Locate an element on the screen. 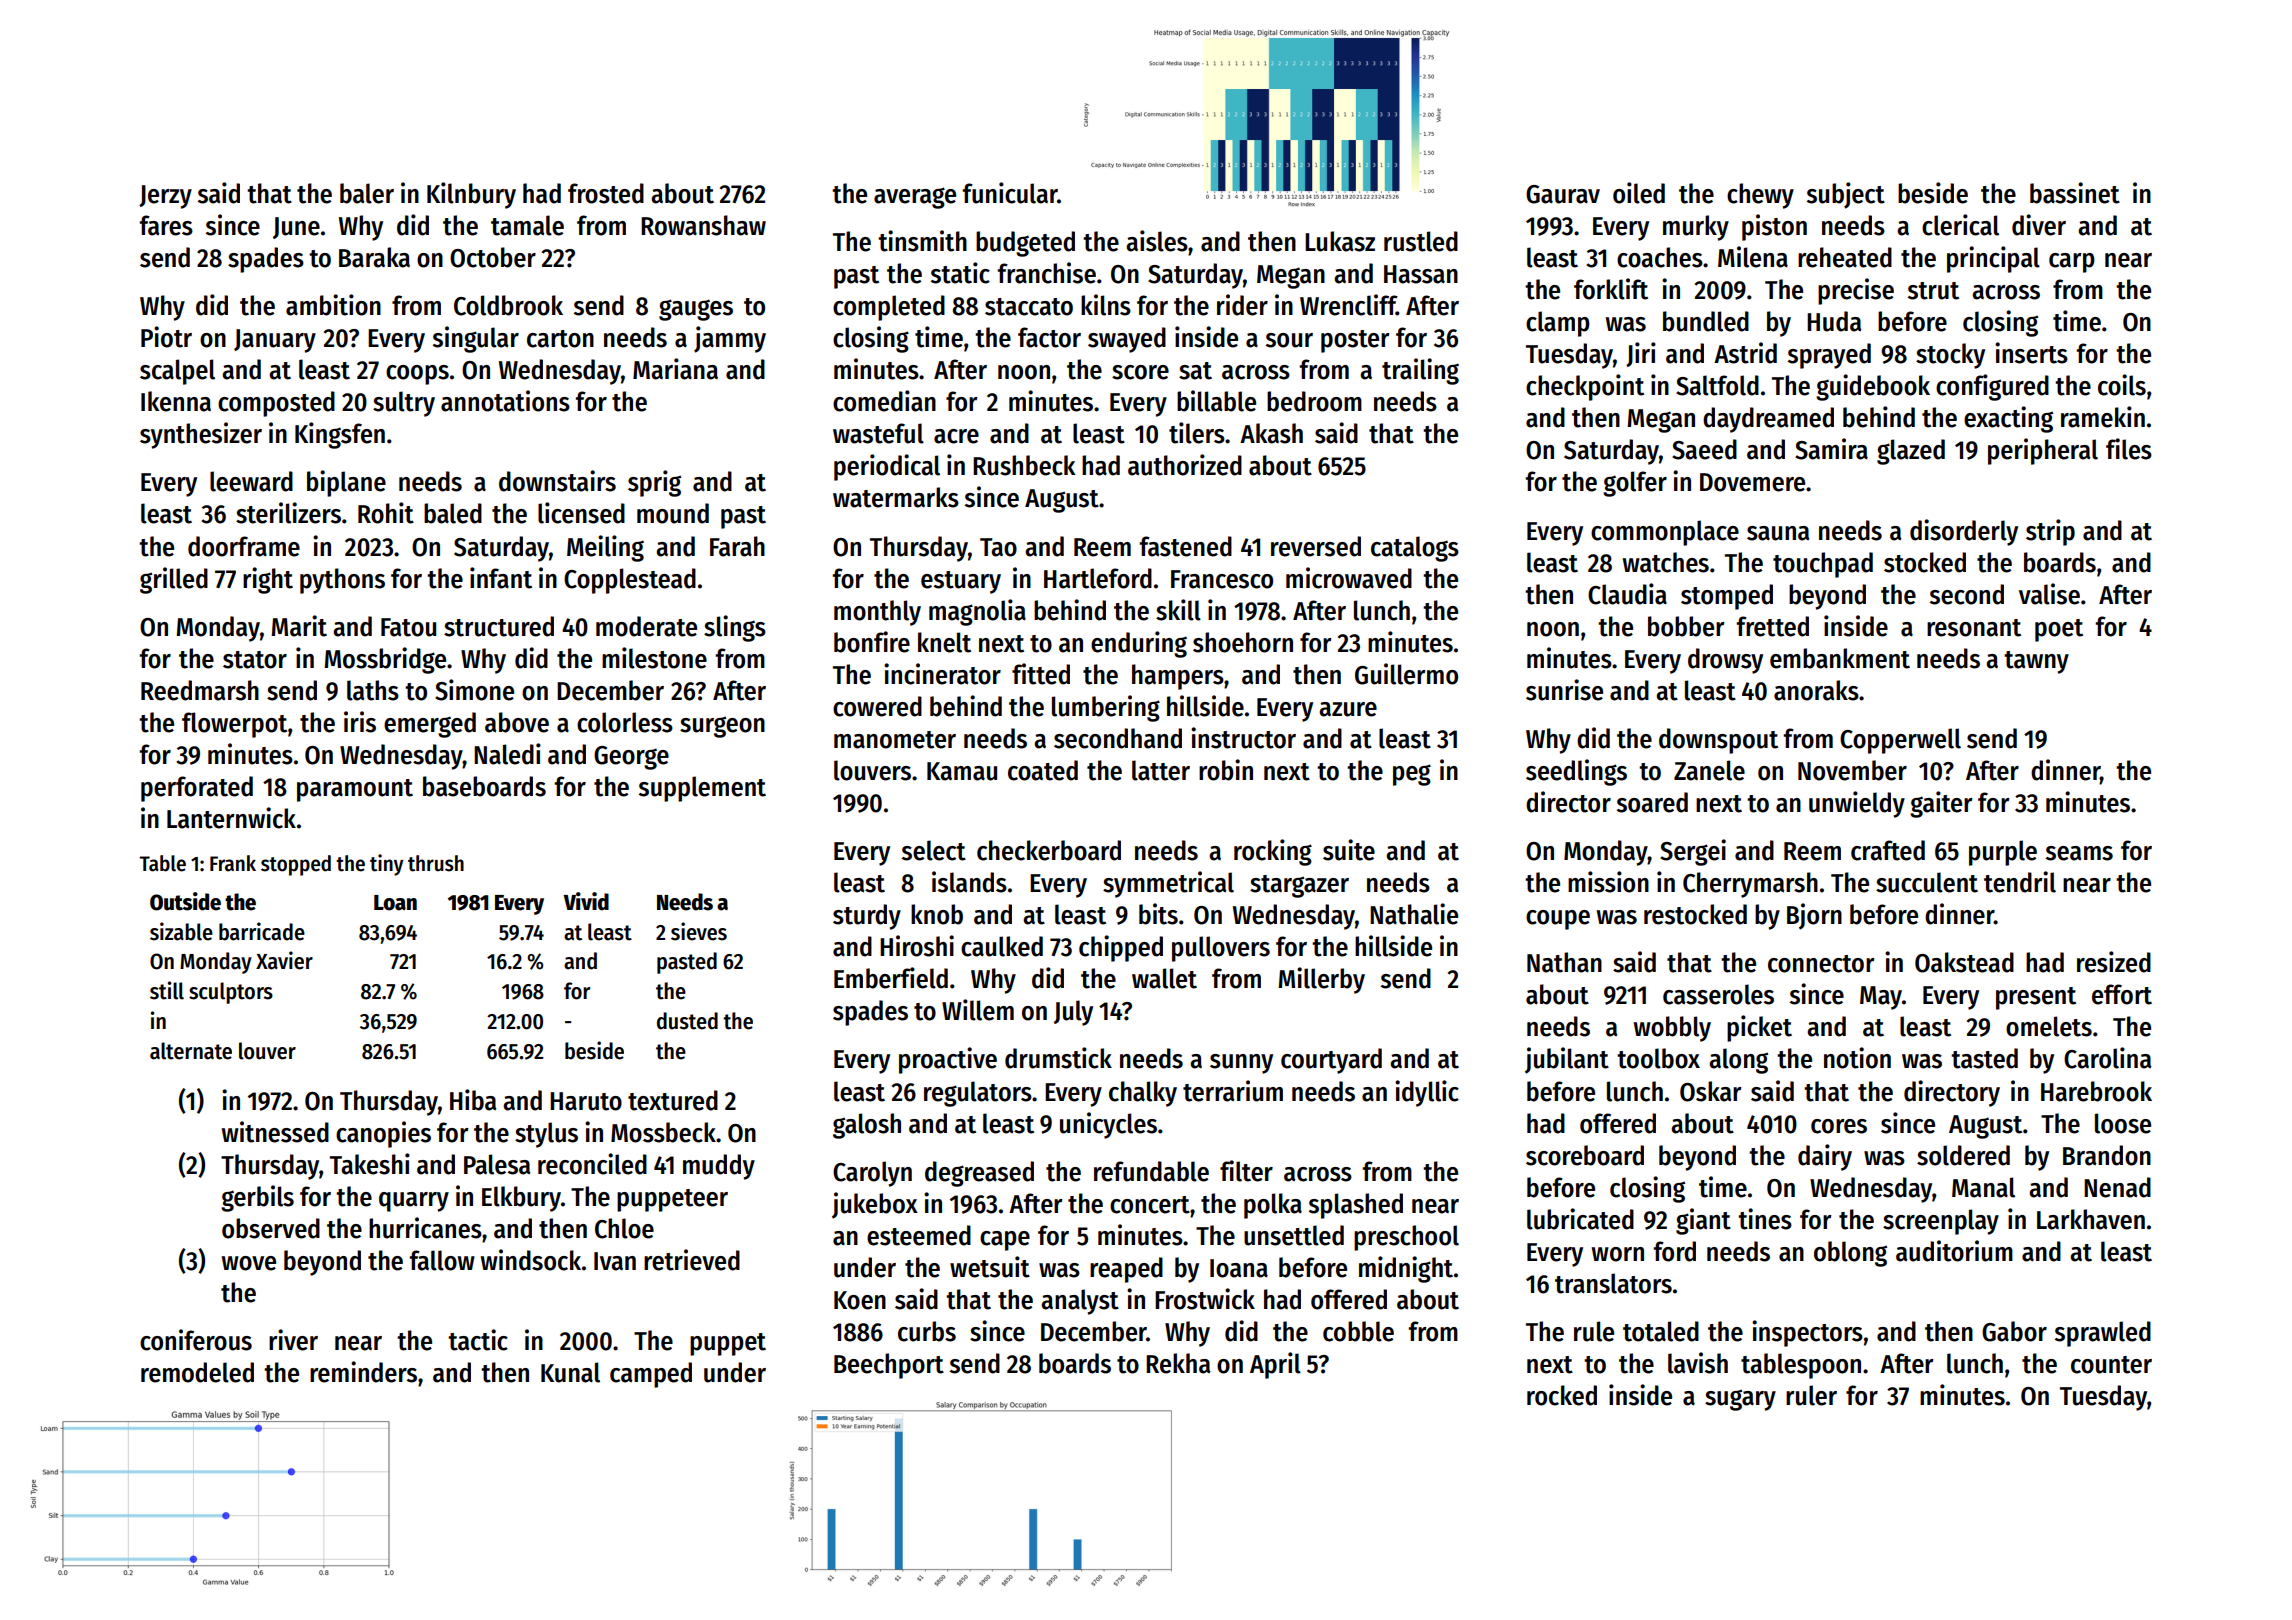 The width and height of the screenshot is (2292, 1620). flowerpot is located at coordinates (234, 725).
